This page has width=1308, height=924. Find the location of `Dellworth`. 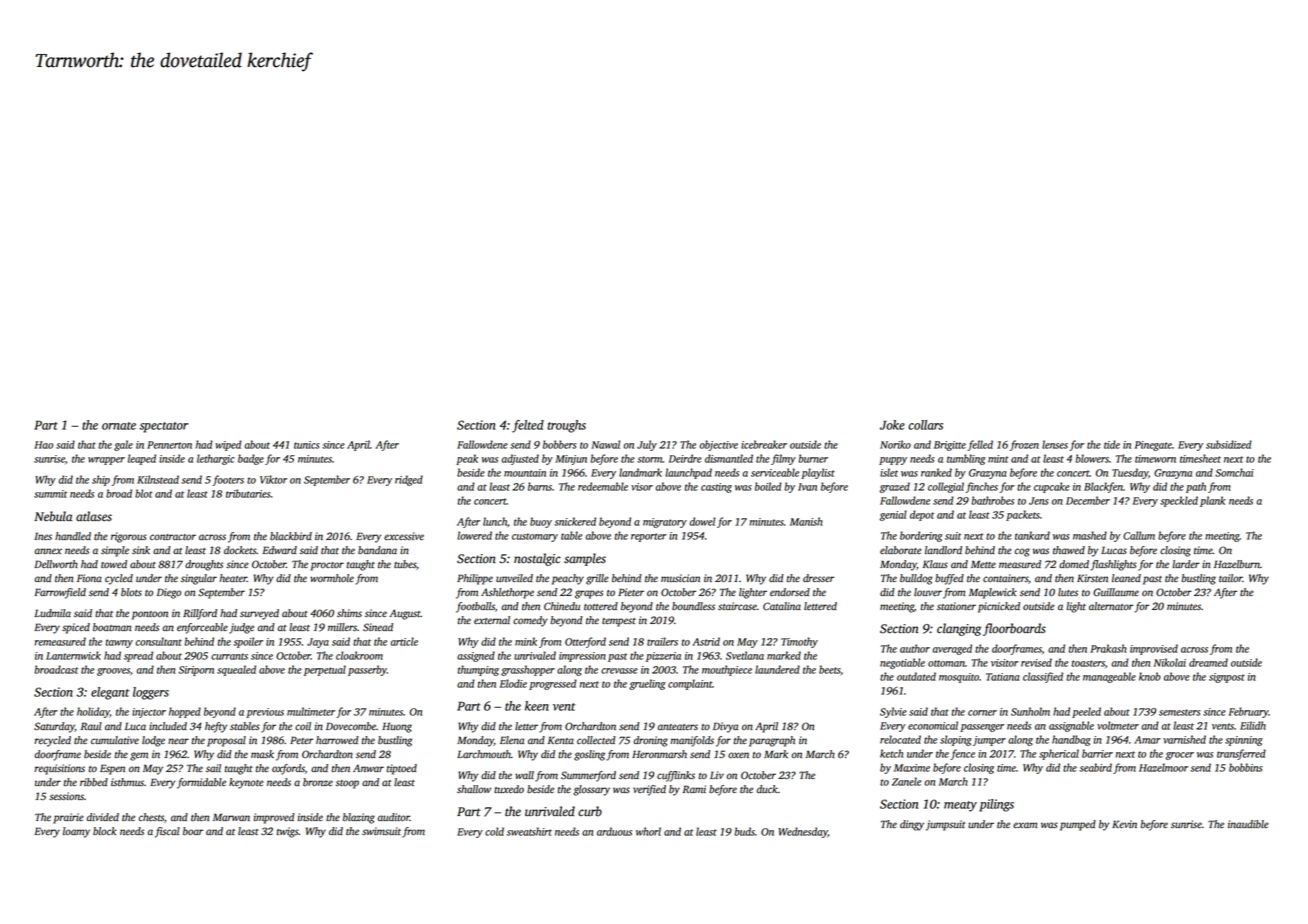

Dellworth is located at coordinates (56, 564).
